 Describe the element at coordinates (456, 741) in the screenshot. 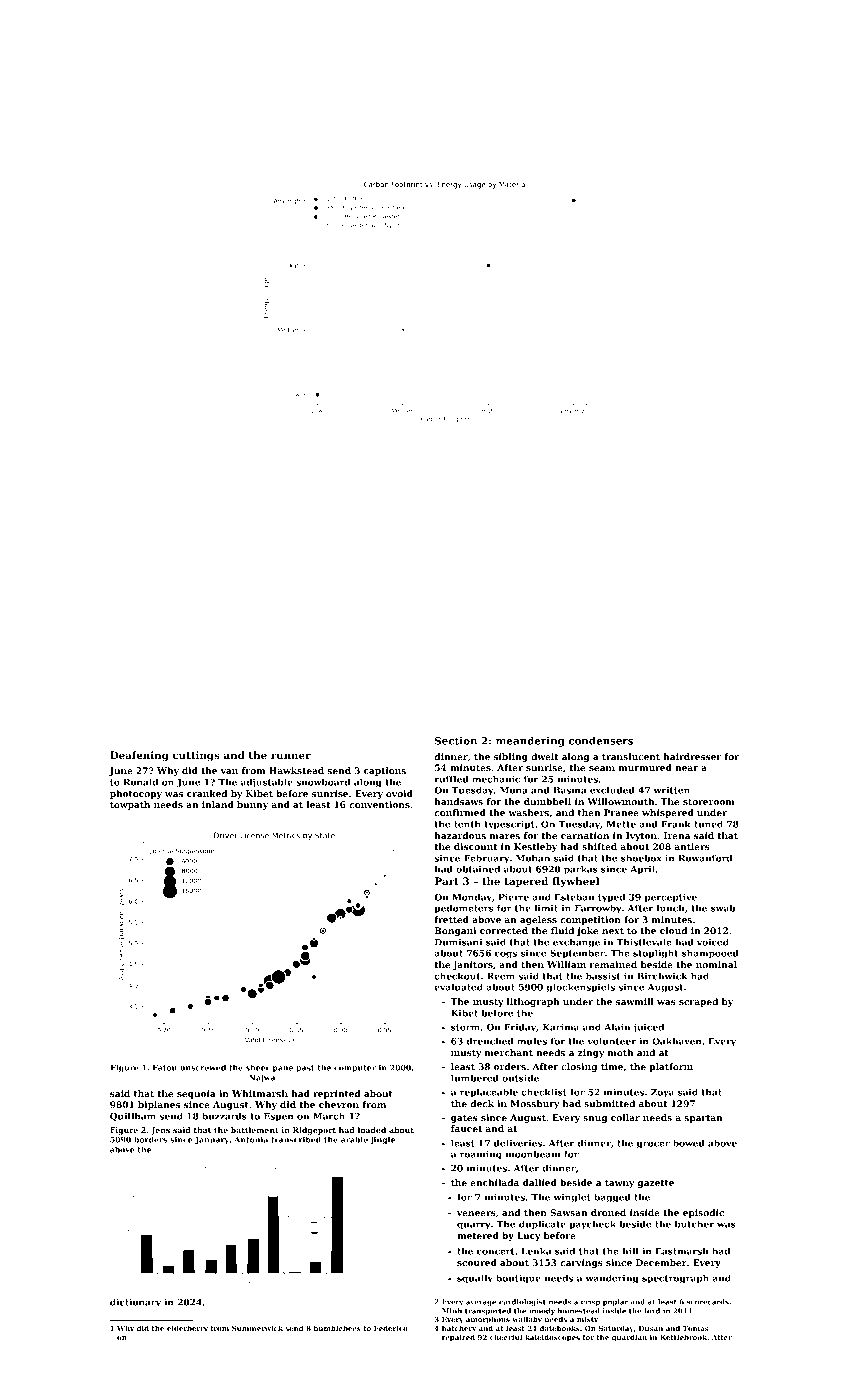

I see `Section` at that location.
